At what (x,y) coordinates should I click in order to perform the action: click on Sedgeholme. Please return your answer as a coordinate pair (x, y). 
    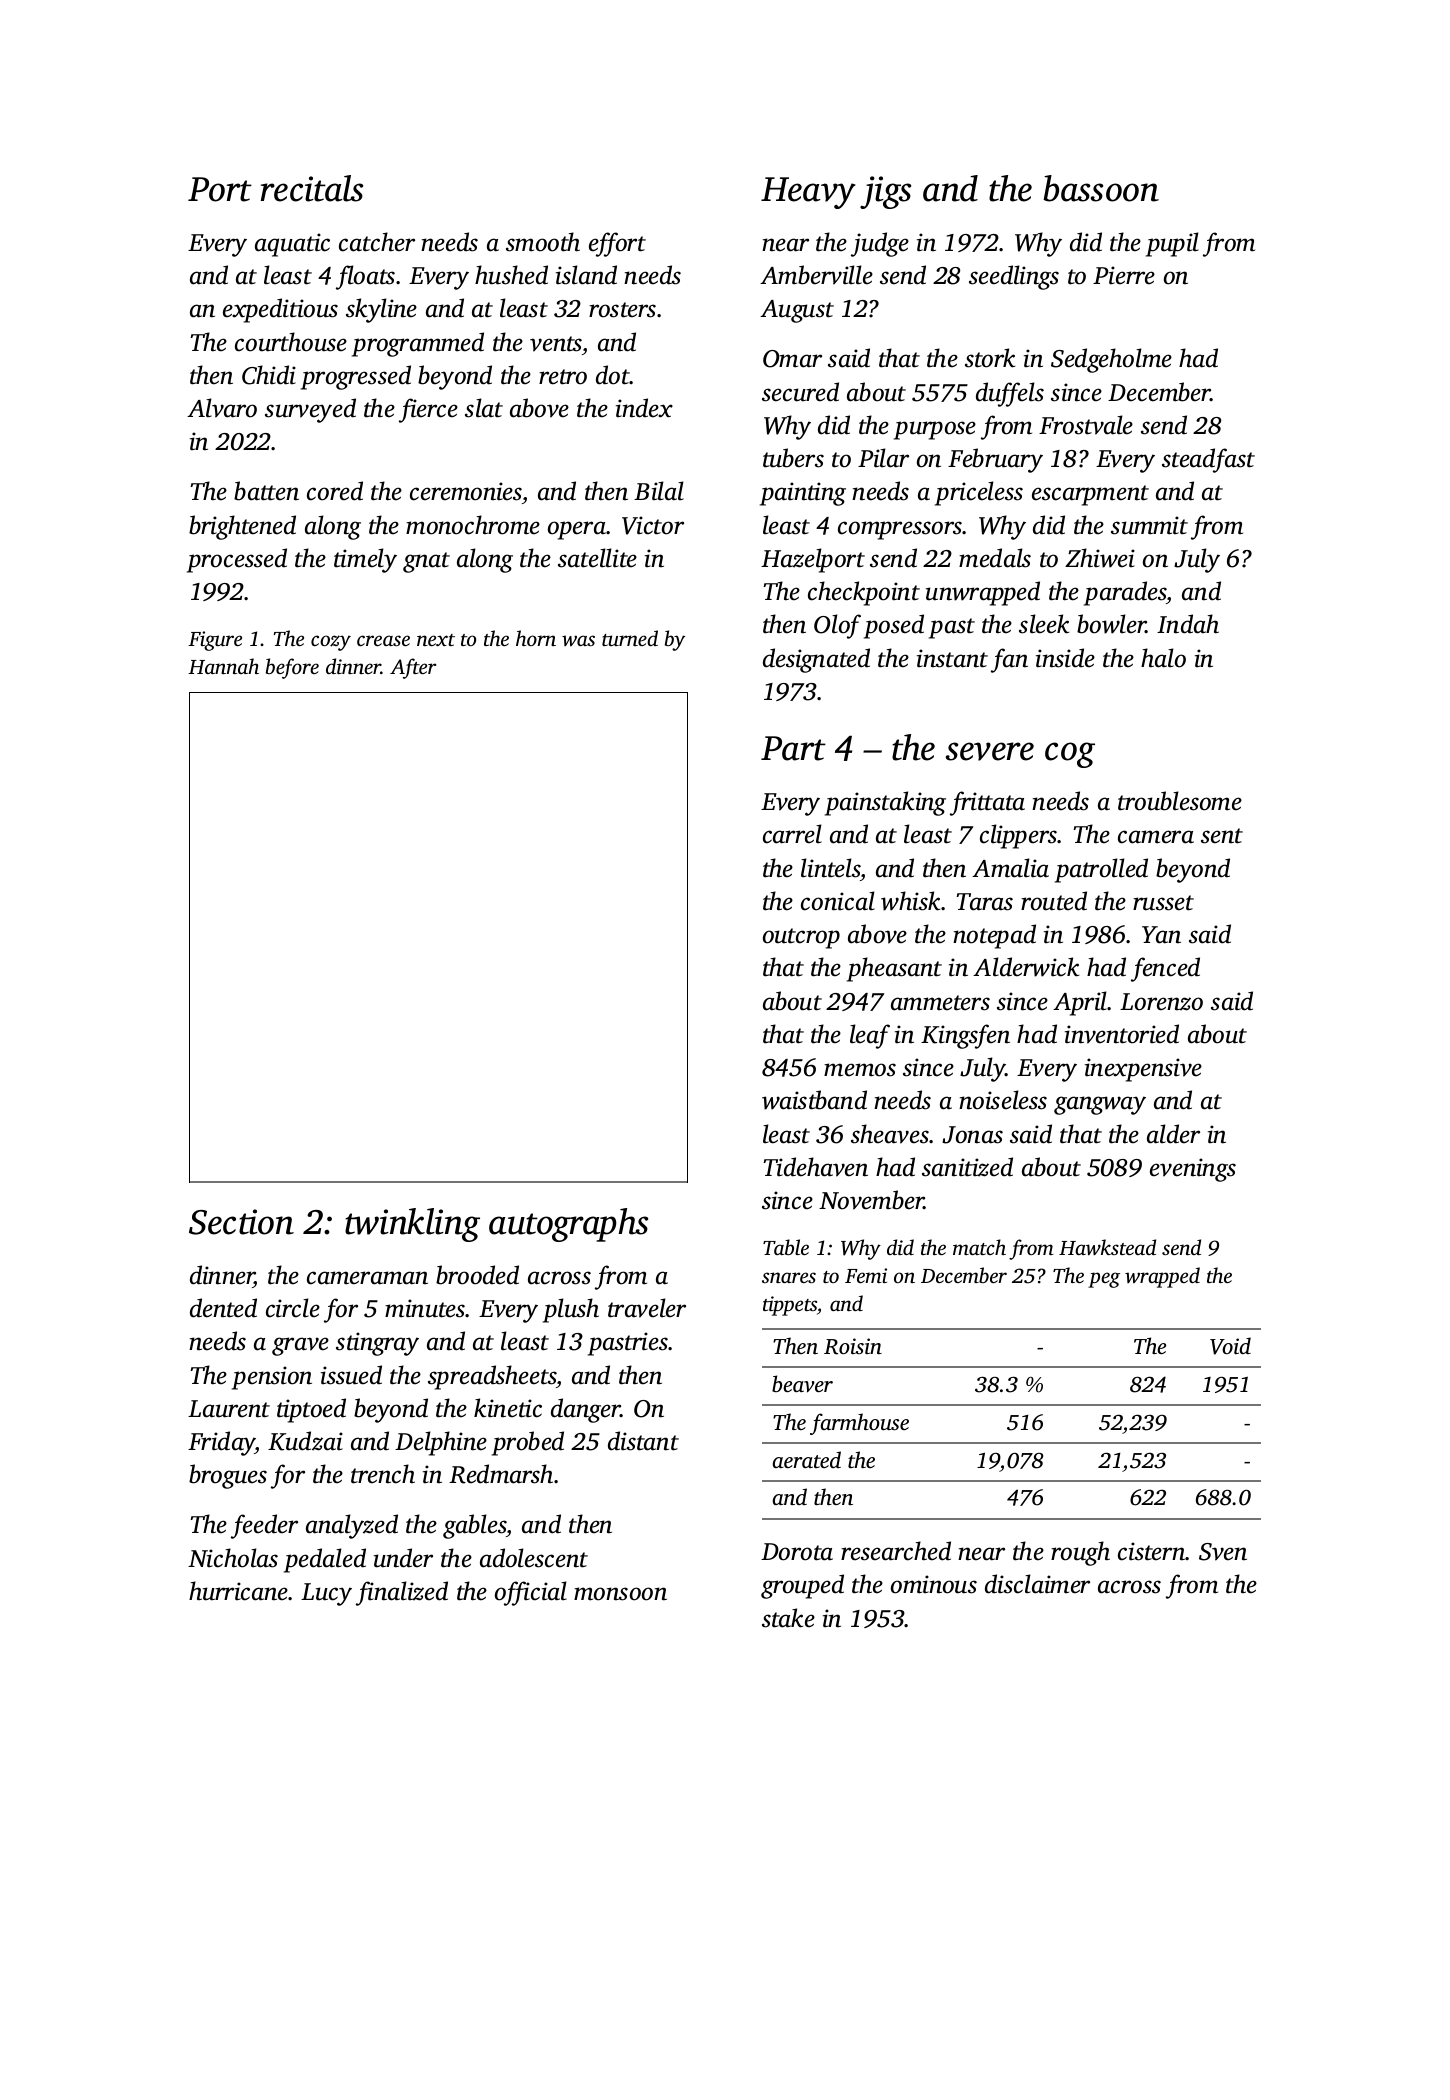
    Looking at the image, I should click on (1111, 360).
